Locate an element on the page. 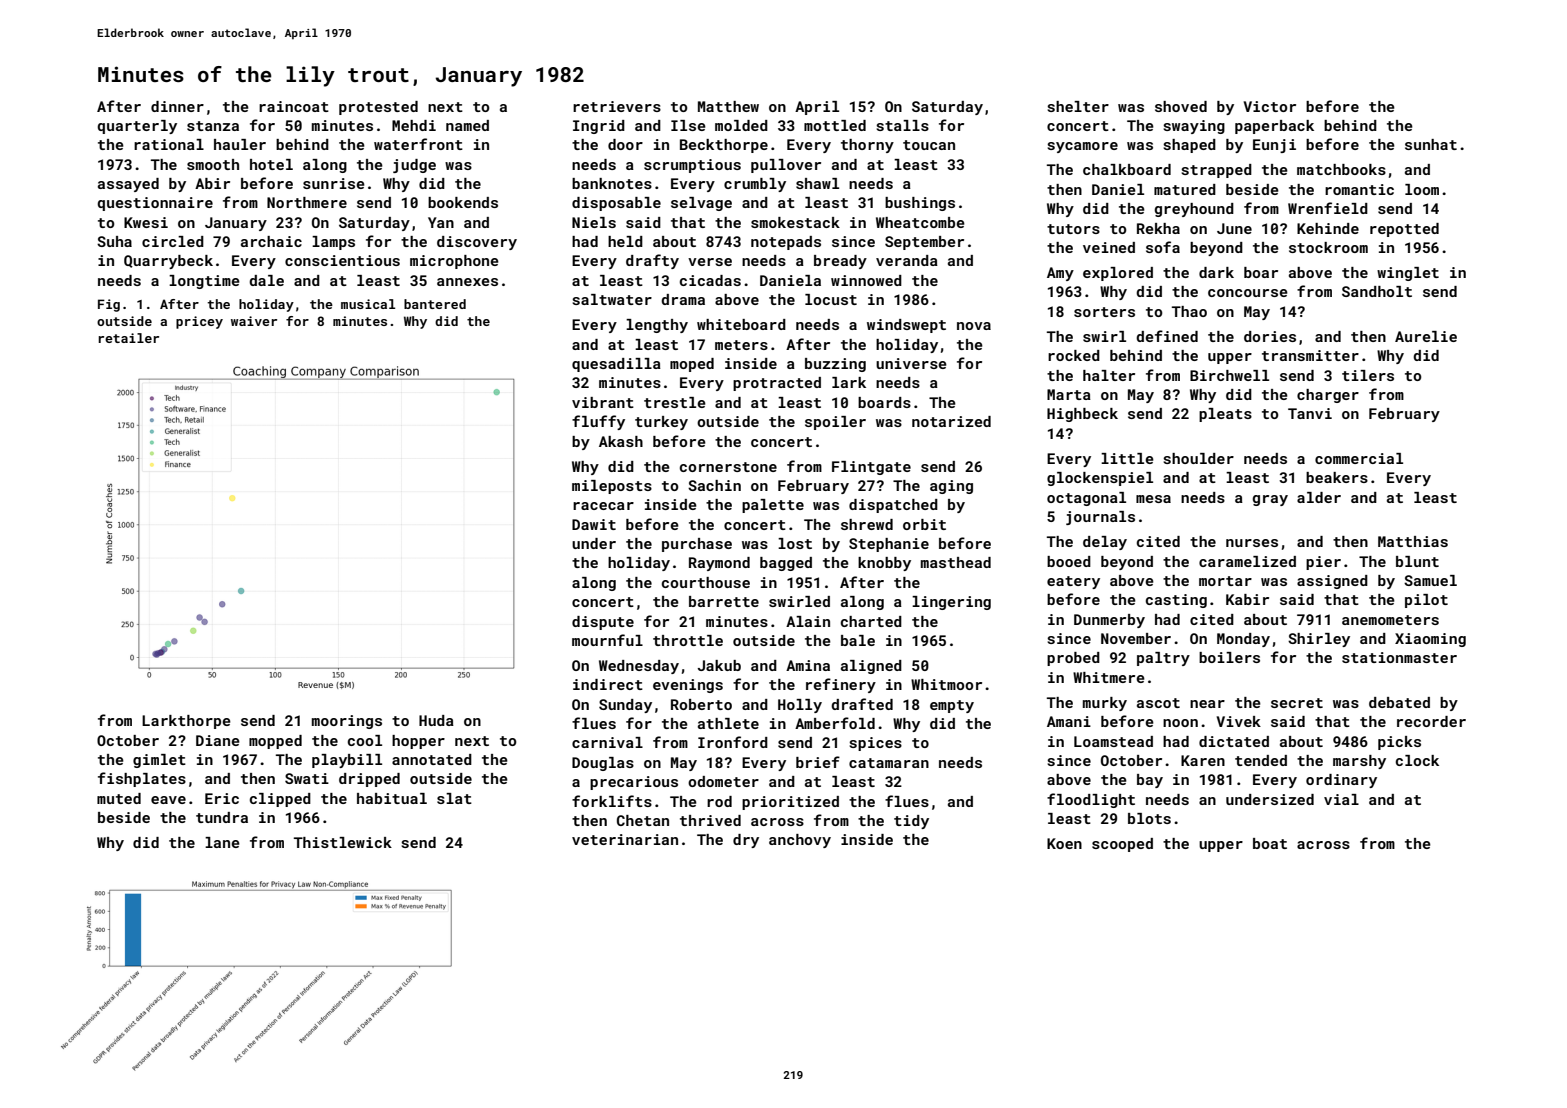 Image resolution: width=1567 pixels, height=1108 pixels. fishplates is located at coordinates (142, 779).
